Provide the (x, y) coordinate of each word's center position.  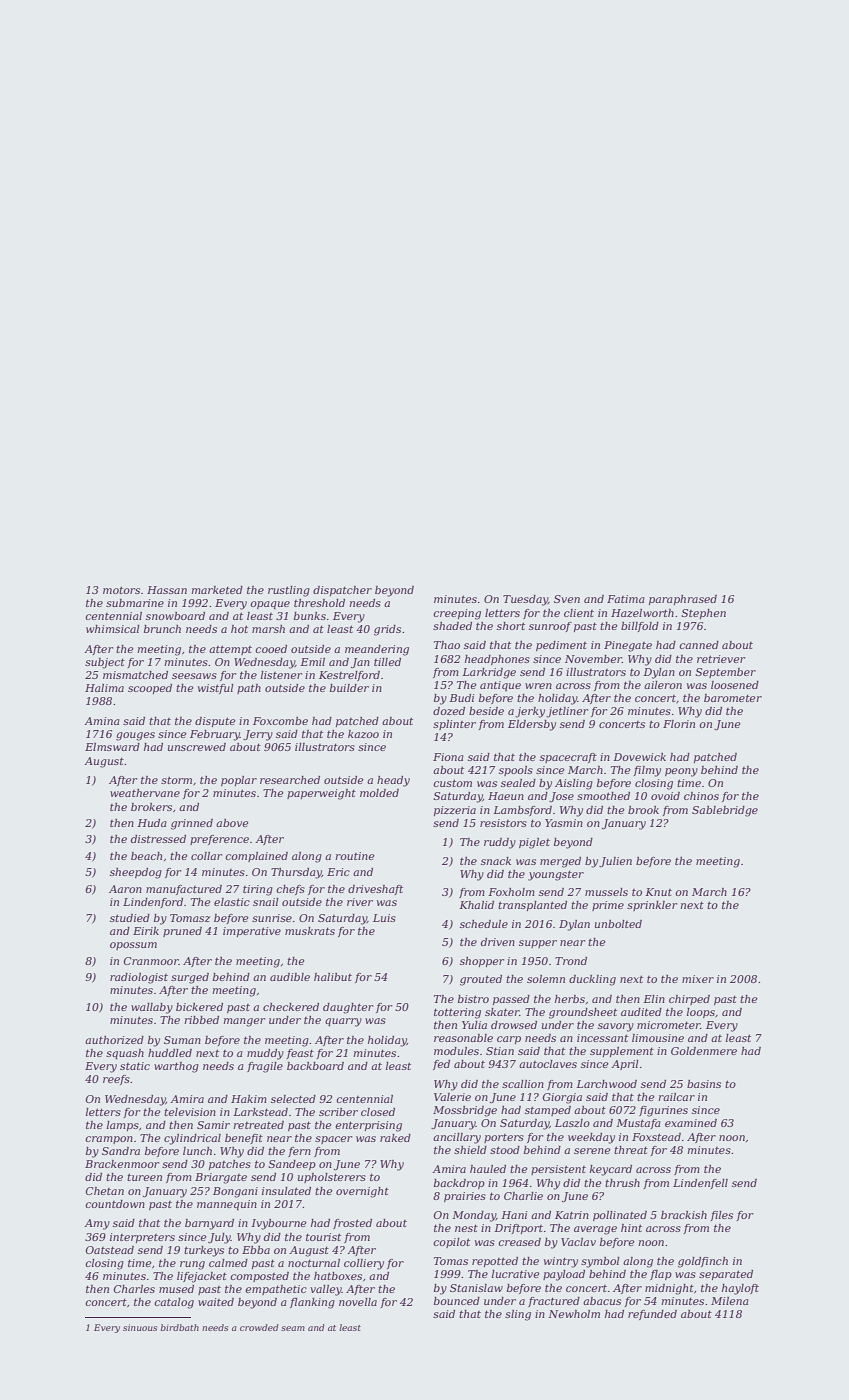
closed (378, 1112)
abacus (602, 1301)
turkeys (204, 1251)
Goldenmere (704, 1051)
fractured (554, 1302)
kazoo (363, 734)
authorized (114, 1040)
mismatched (135, 675)
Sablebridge (725, 811)
